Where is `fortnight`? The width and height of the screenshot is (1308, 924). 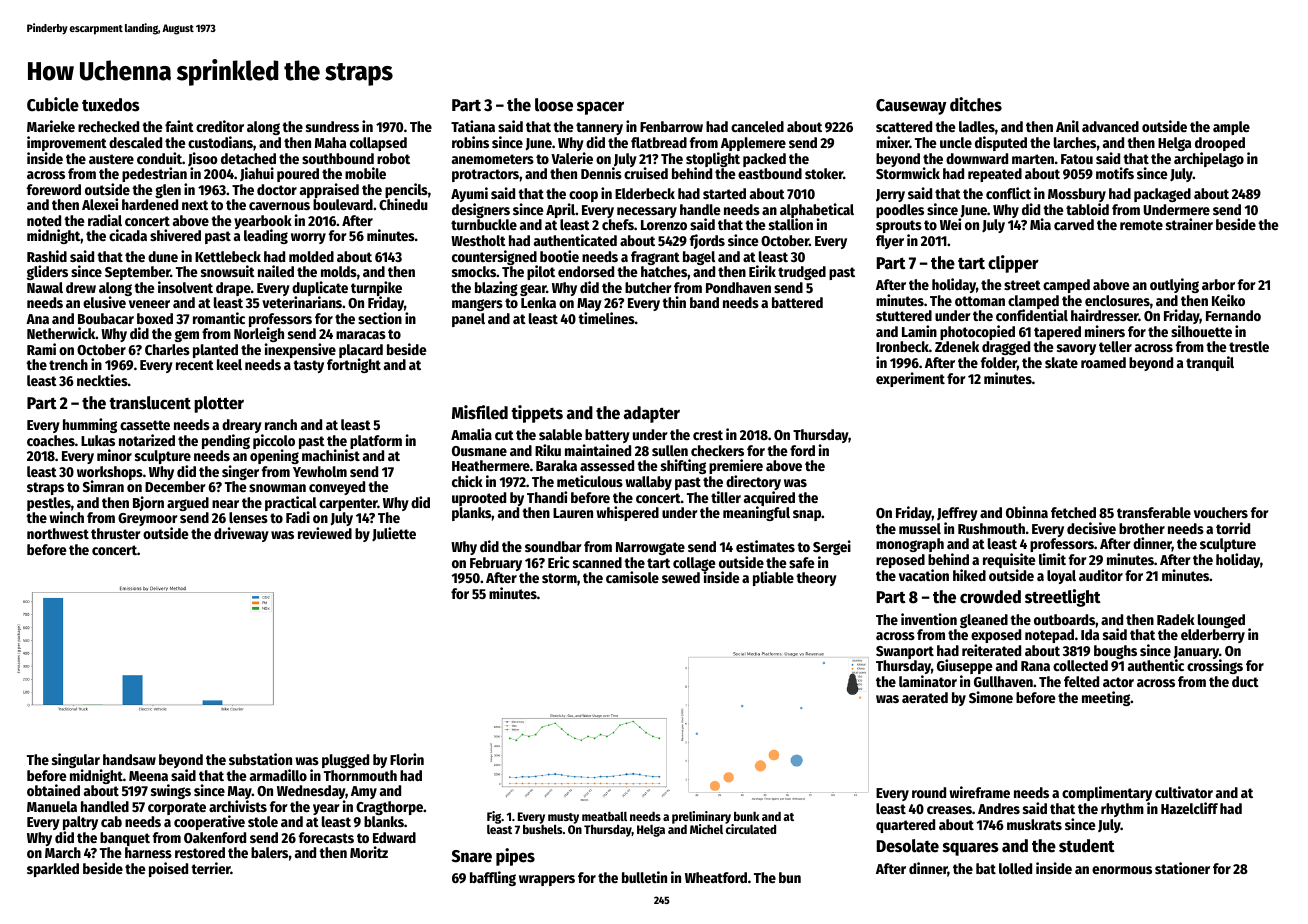 fortnight is located at coordinates (354, 366).
